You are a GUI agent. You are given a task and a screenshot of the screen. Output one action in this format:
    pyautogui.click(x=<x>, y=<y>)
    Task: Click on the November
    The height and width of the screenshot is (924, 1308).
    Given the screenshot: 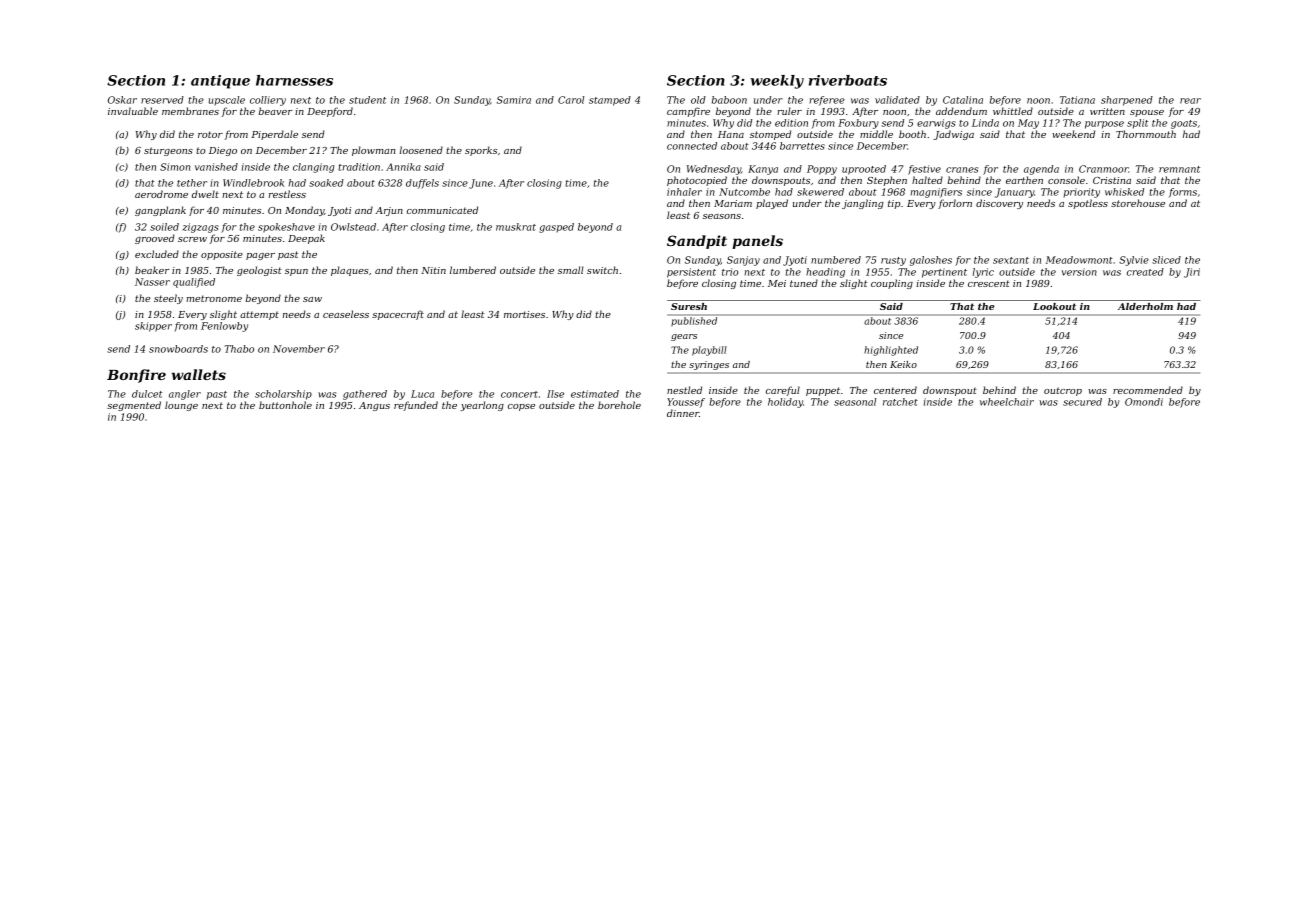 What is the action you would take?
    pyautogui.click(x=299, y=349)
